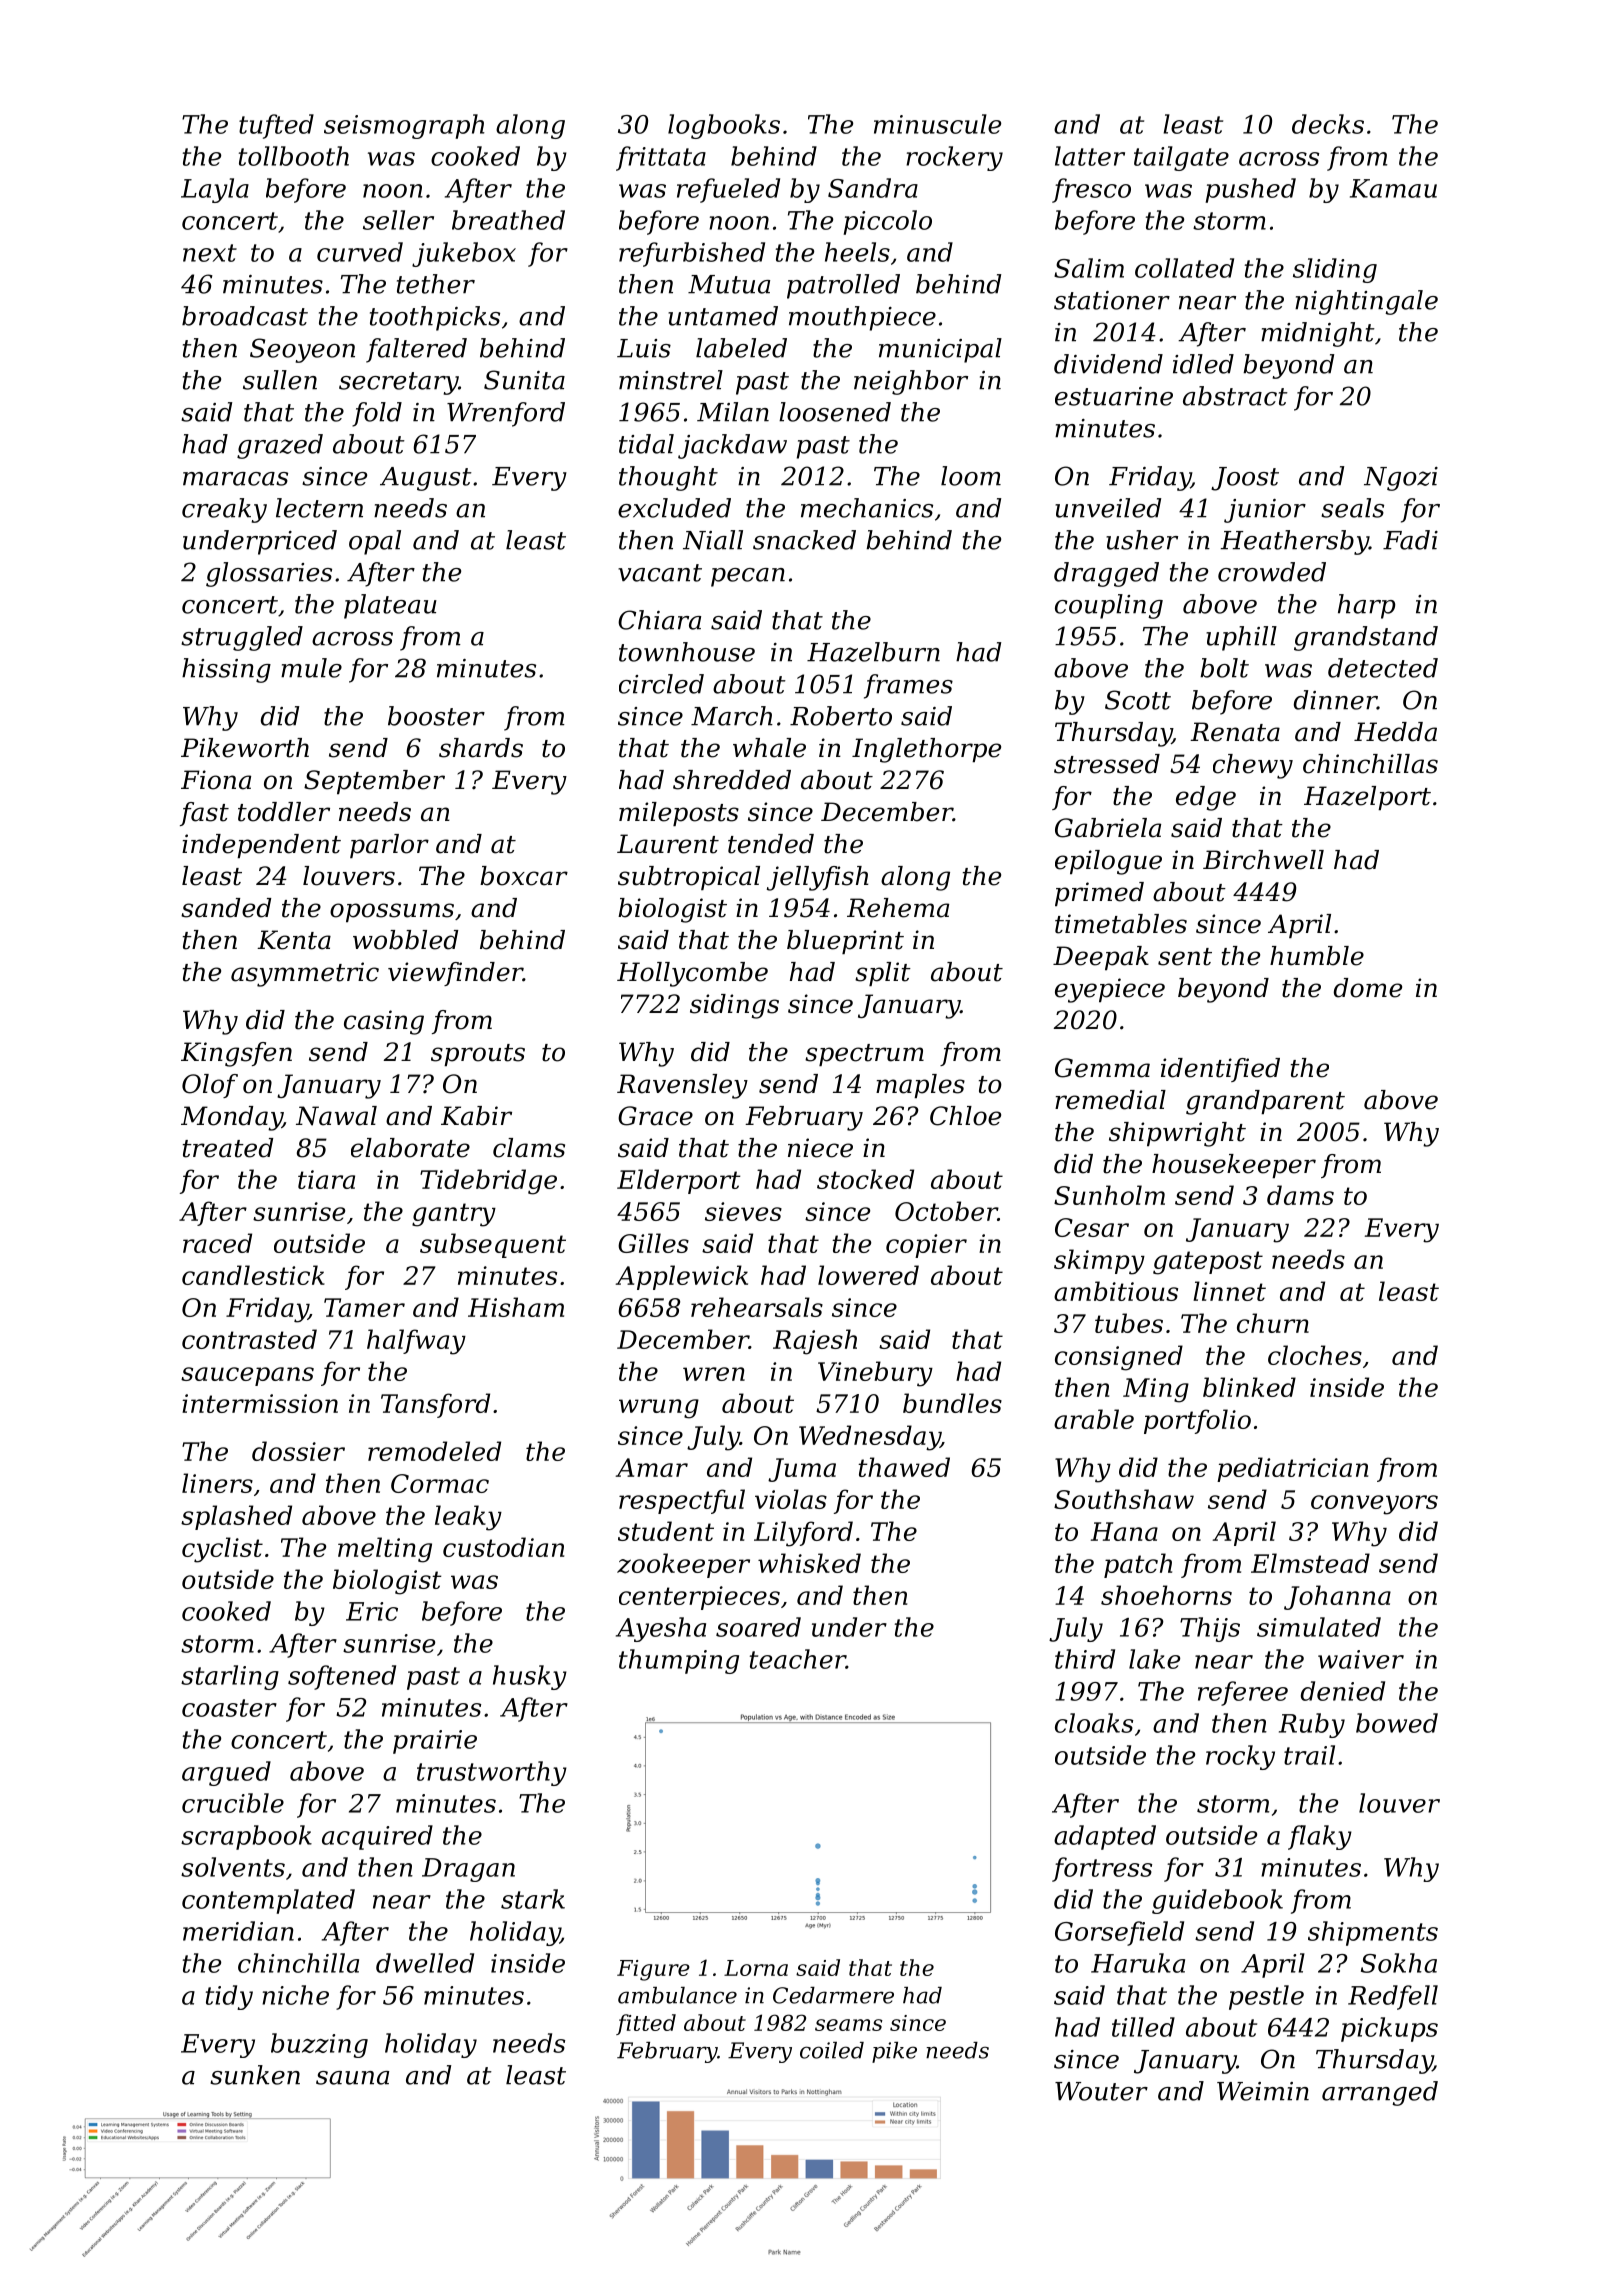 The image size is (1620, 2292). I want to click on primed, so click(1099, 894).
